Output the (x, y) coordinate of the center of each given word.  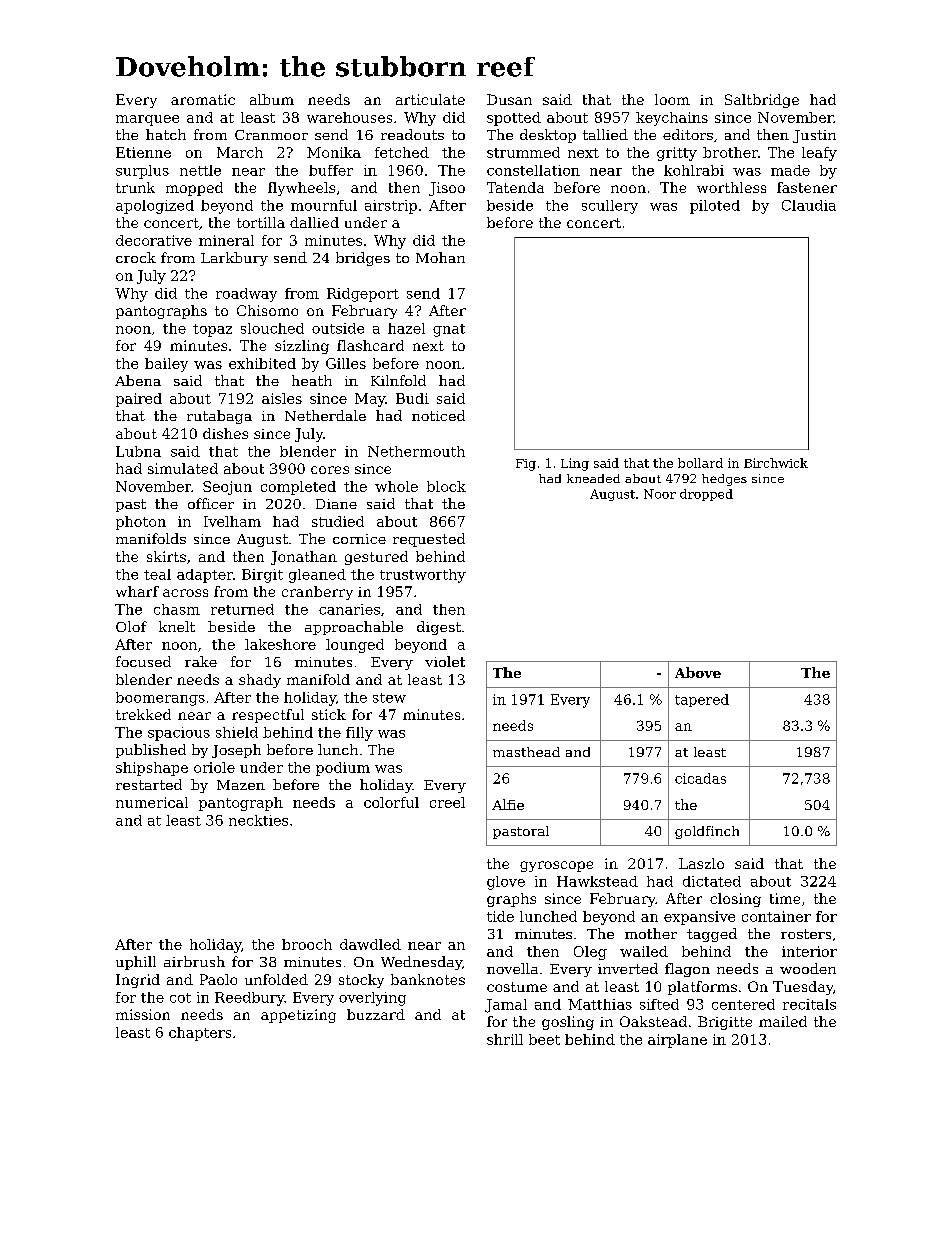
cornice (359, 539)
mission (143, 1014)
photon (141, 523)
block (446, 486)
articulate (430, 99)
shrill (505, 1039)
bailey (166, 365)
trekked (143, 714)
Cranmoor (271, 135)
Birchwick (776, 463)
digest (439, 628)
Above (698, 672)
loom (672, 99)
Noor (660, 494)
